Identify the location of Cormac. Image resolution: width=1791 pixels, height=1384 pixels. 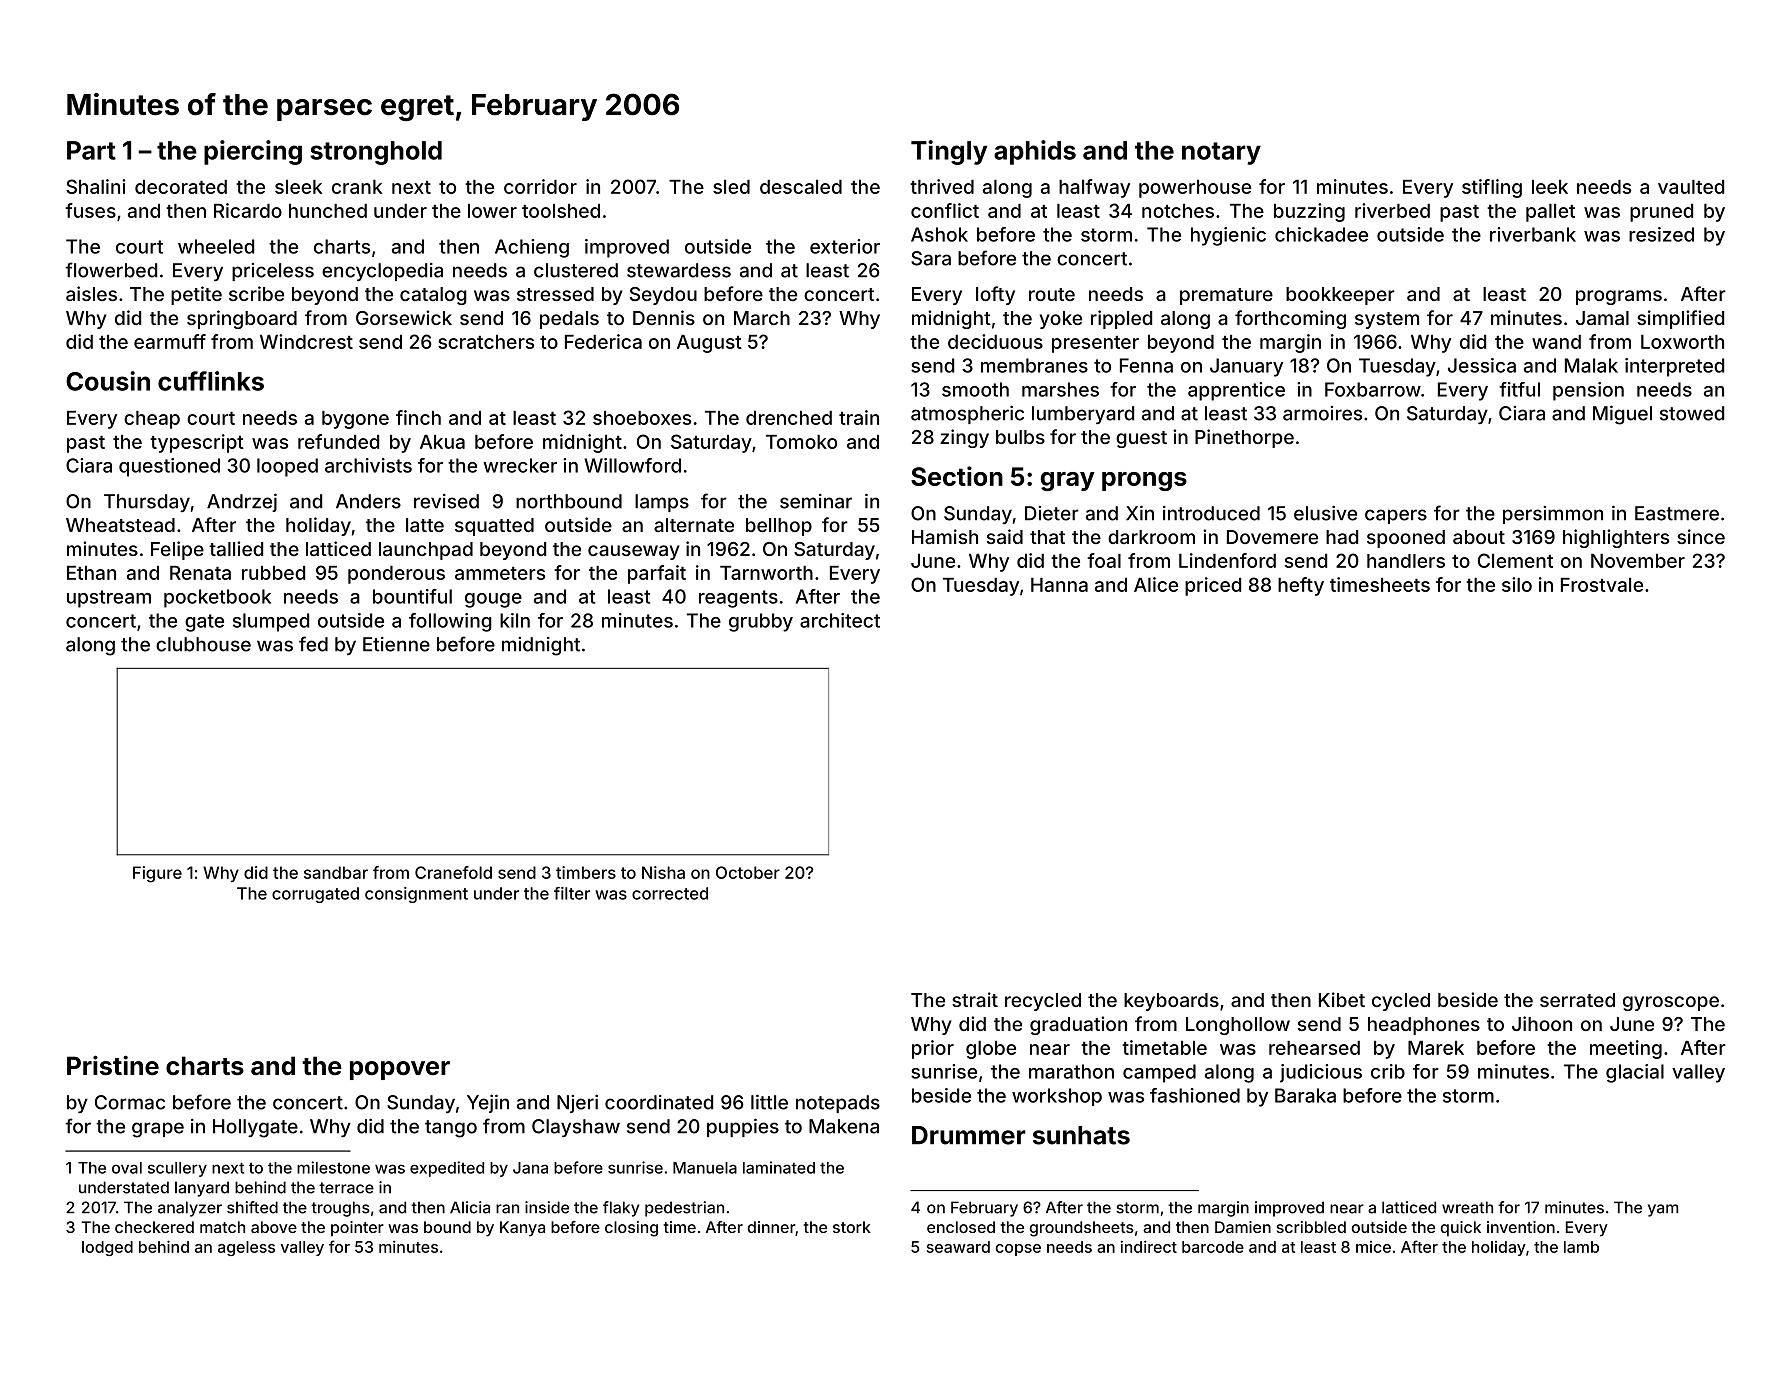
(130, 1102).
